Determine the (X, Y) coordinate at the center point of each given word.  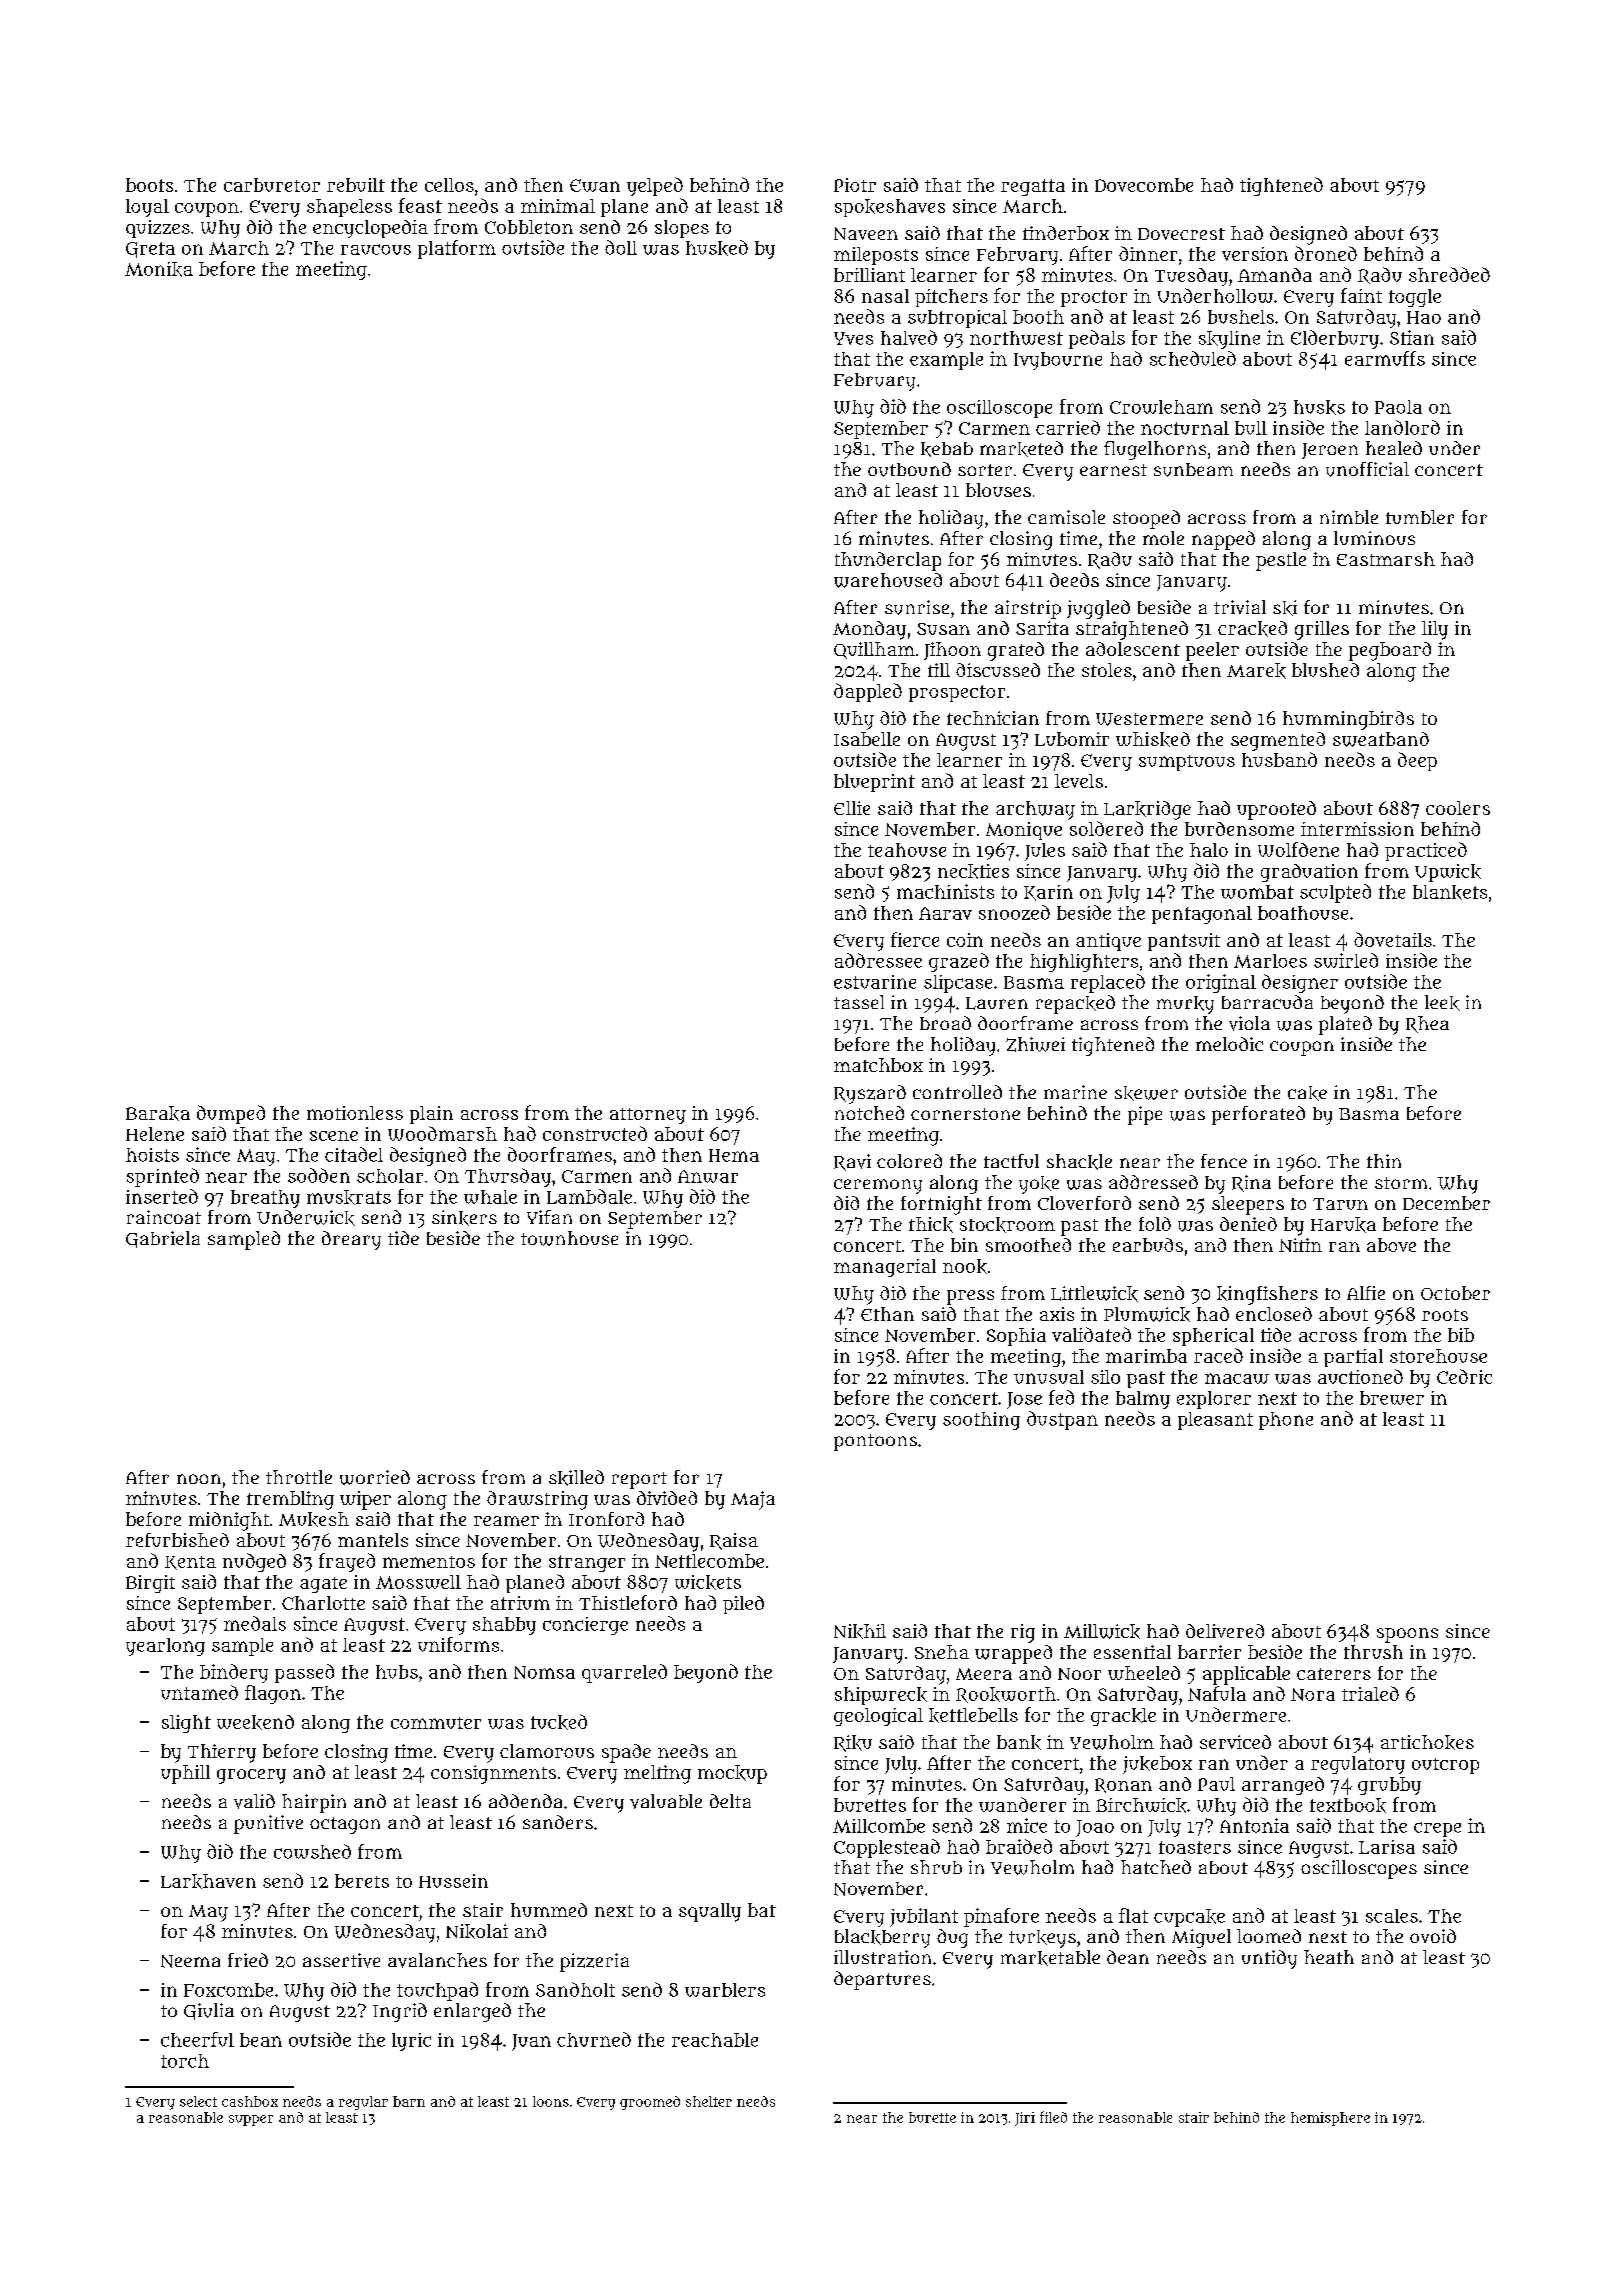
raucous (376, 249)
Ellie (852, 808)
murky (1185, 1005)
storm (1401, 1183)
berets (362, 1881)
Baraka (158, 1113)
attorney (648, 1116)
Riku (853, 1743)
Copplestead (887, 1848)
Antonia (1254, 1825)
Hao (1424, 317)
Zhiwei (1035, 1044)
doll (621, 247)
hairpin (314, 1803)
